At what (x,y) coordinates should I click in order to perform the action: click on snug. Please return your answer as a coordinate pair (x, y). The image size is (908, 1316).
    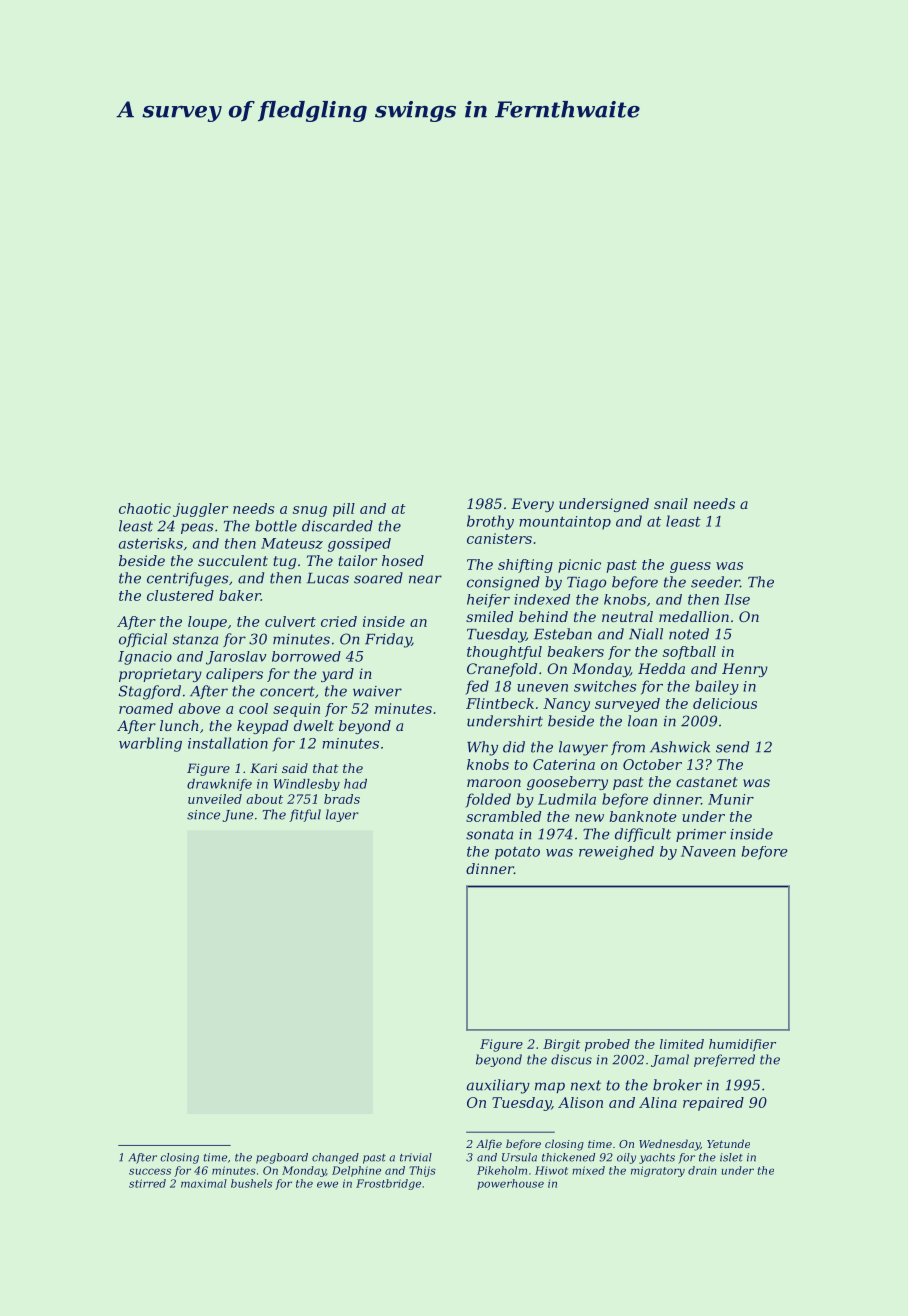
    Looking at the image, I should click on (310, 511).
